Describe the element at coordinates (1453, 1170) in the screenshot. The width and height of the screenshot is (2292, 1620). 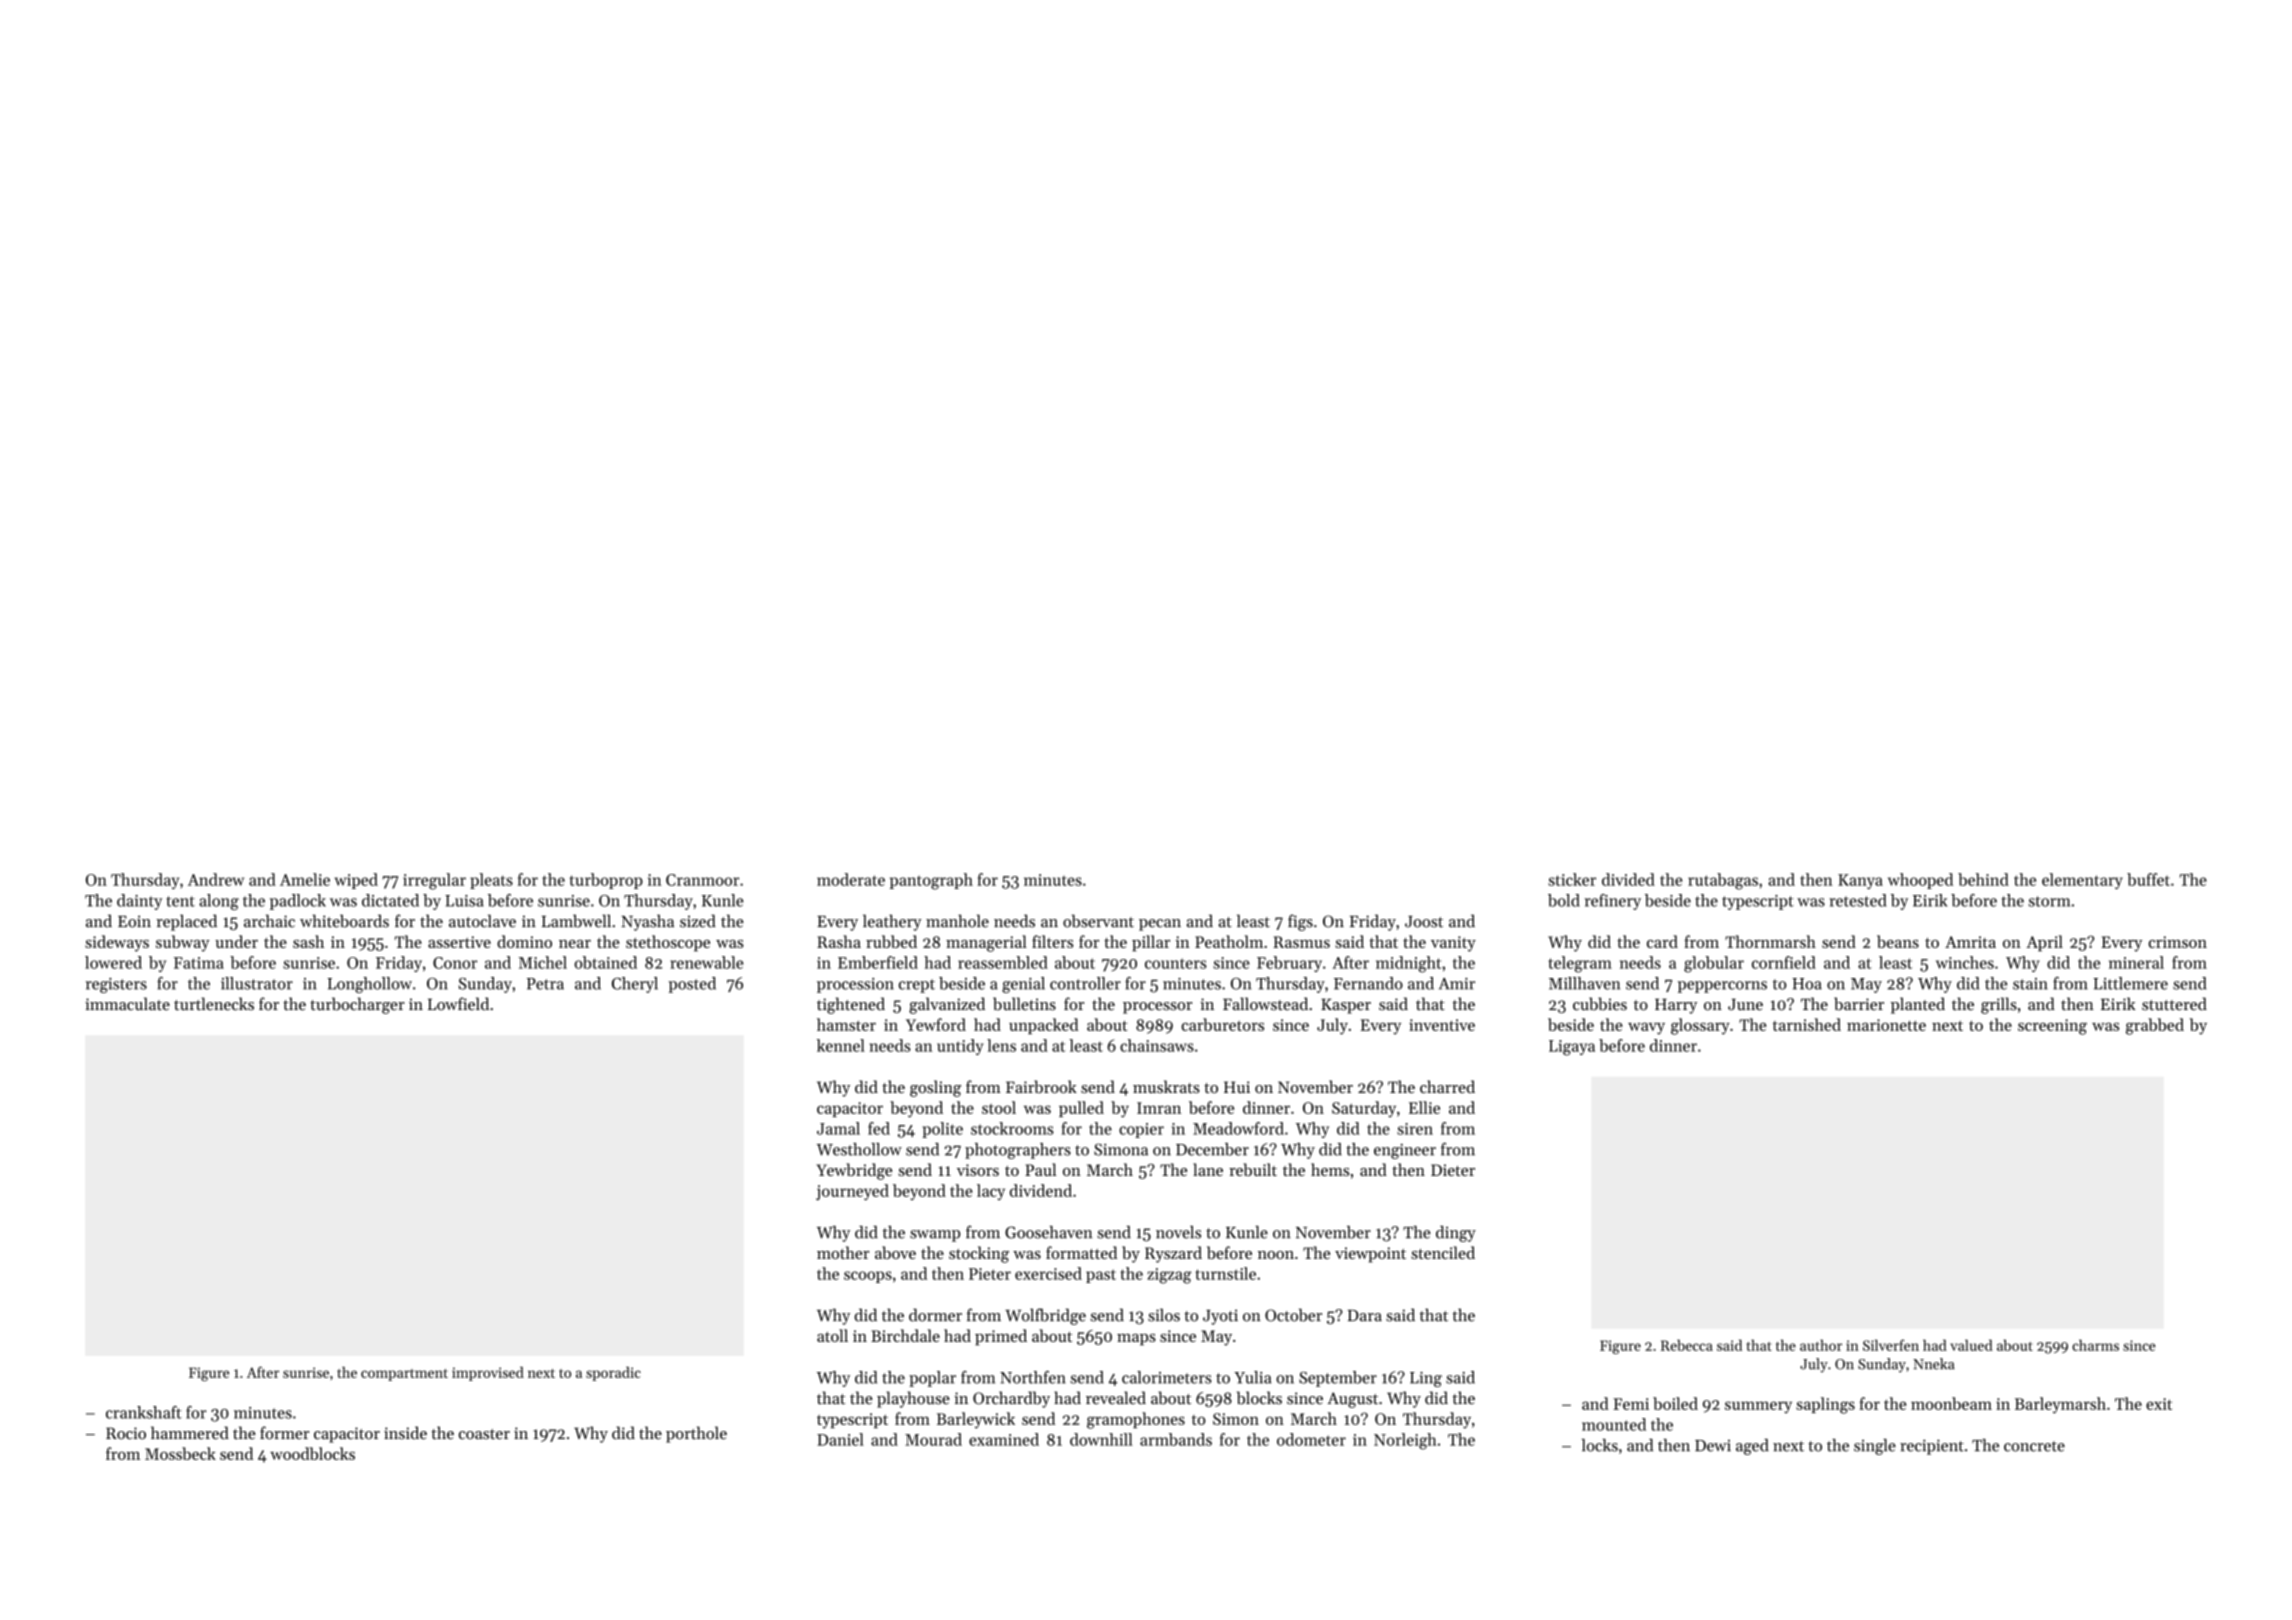
I see `Dieter` at that location.
